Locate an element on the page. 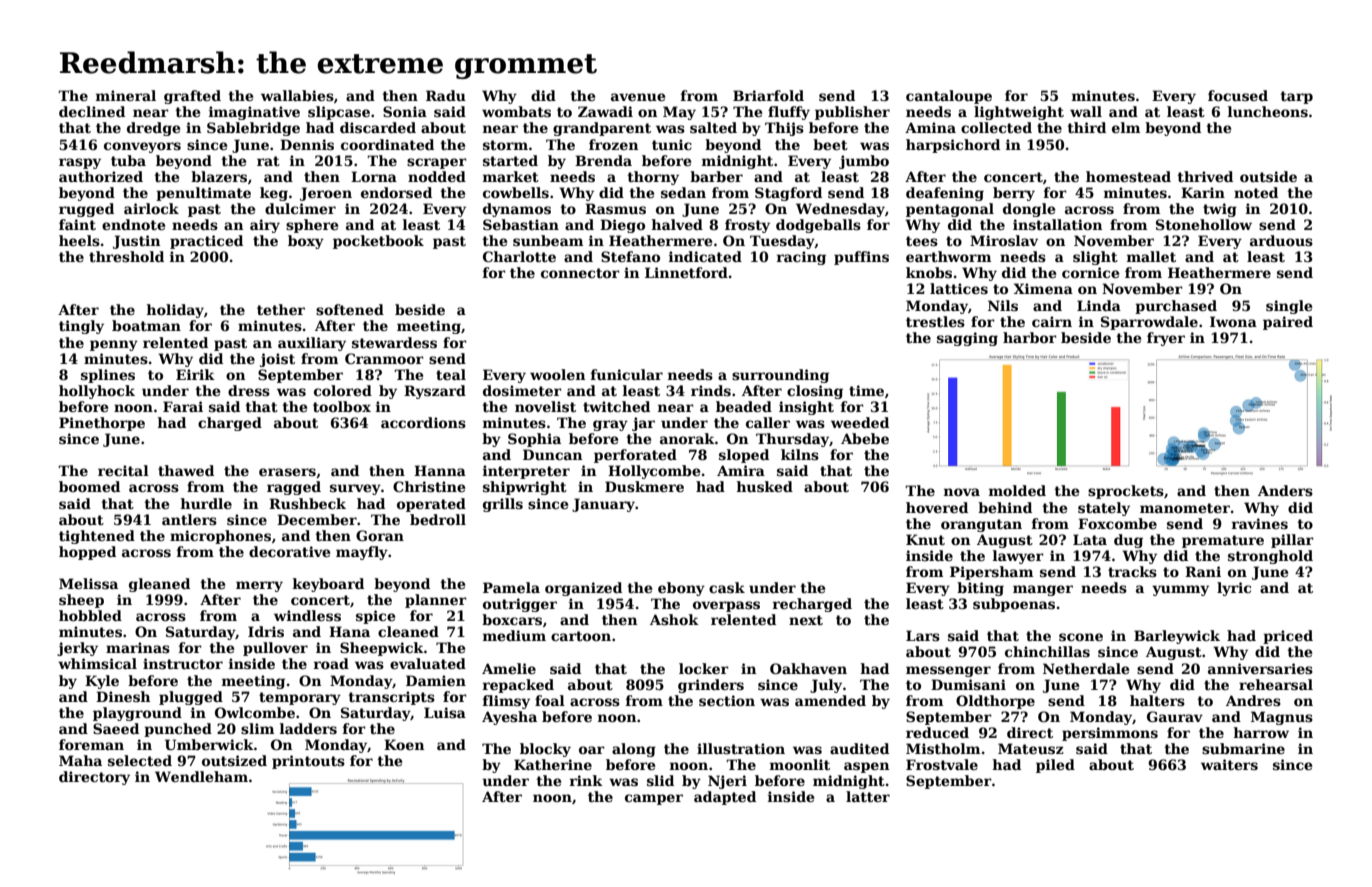 This document has width=1372, height=887. Stefano is located at coordinates (630, 256).
